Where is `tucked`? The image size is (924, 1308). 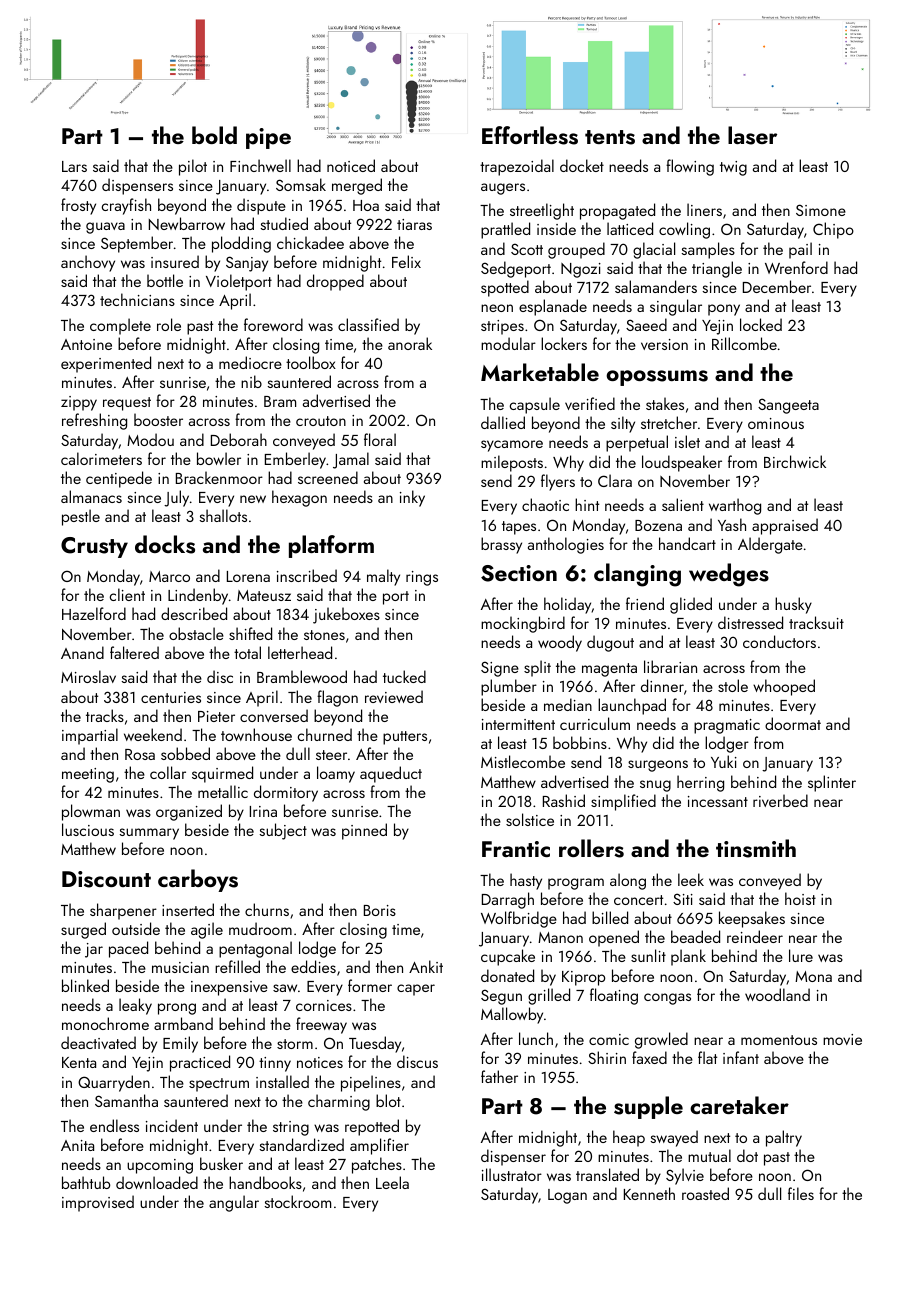 tucked is located at coordinates (404, 676).
